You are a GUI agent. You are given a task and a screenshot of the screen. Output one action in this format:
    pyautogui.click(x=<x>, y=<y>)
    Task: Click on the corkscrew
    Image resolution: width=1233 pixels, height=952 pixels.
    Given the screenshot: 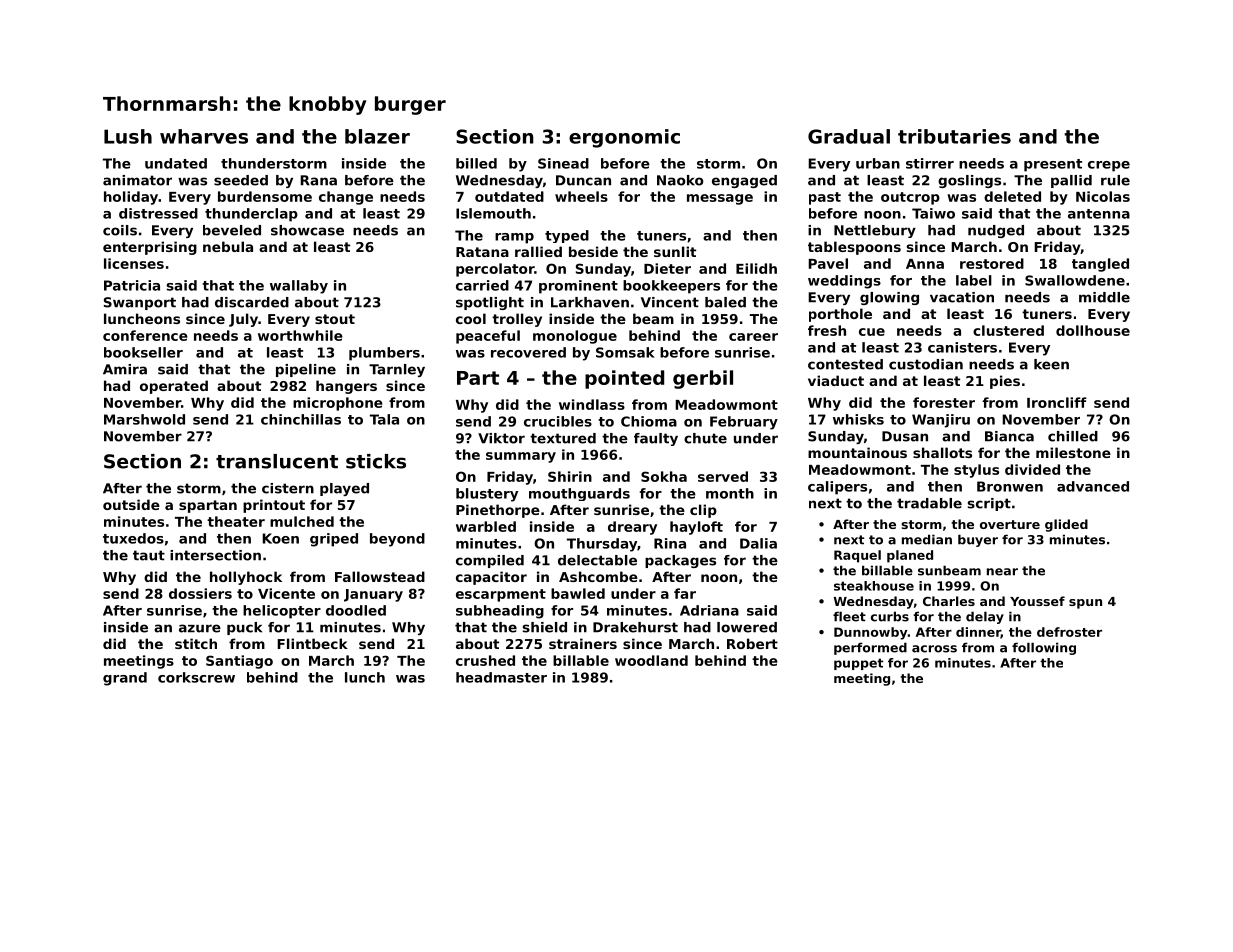 What is the action you would take?
    pyautogui.click(x=196, y=677)
